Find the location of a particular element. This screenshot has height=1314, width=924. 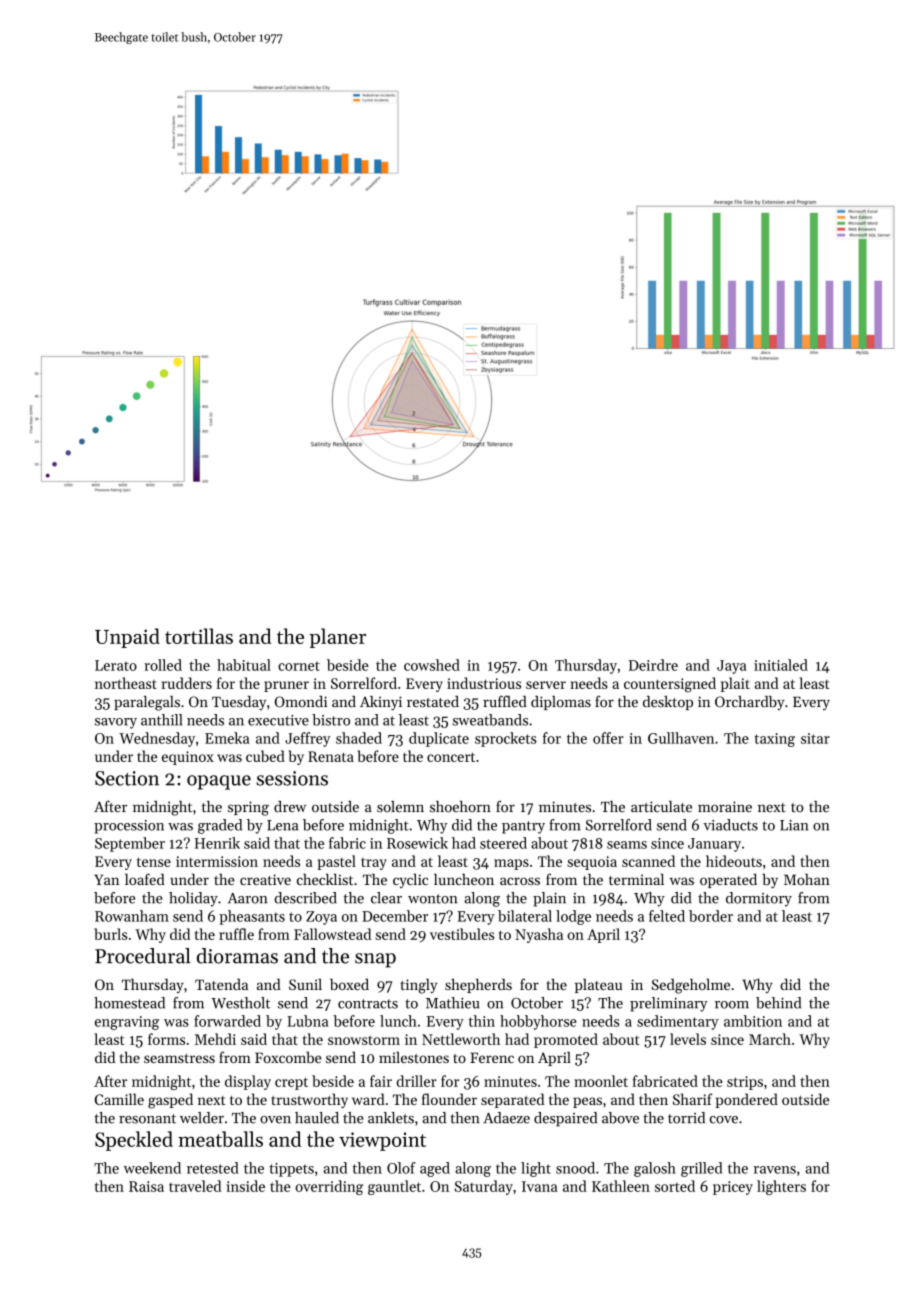

traveled is located at coordinates (195, 1186).
